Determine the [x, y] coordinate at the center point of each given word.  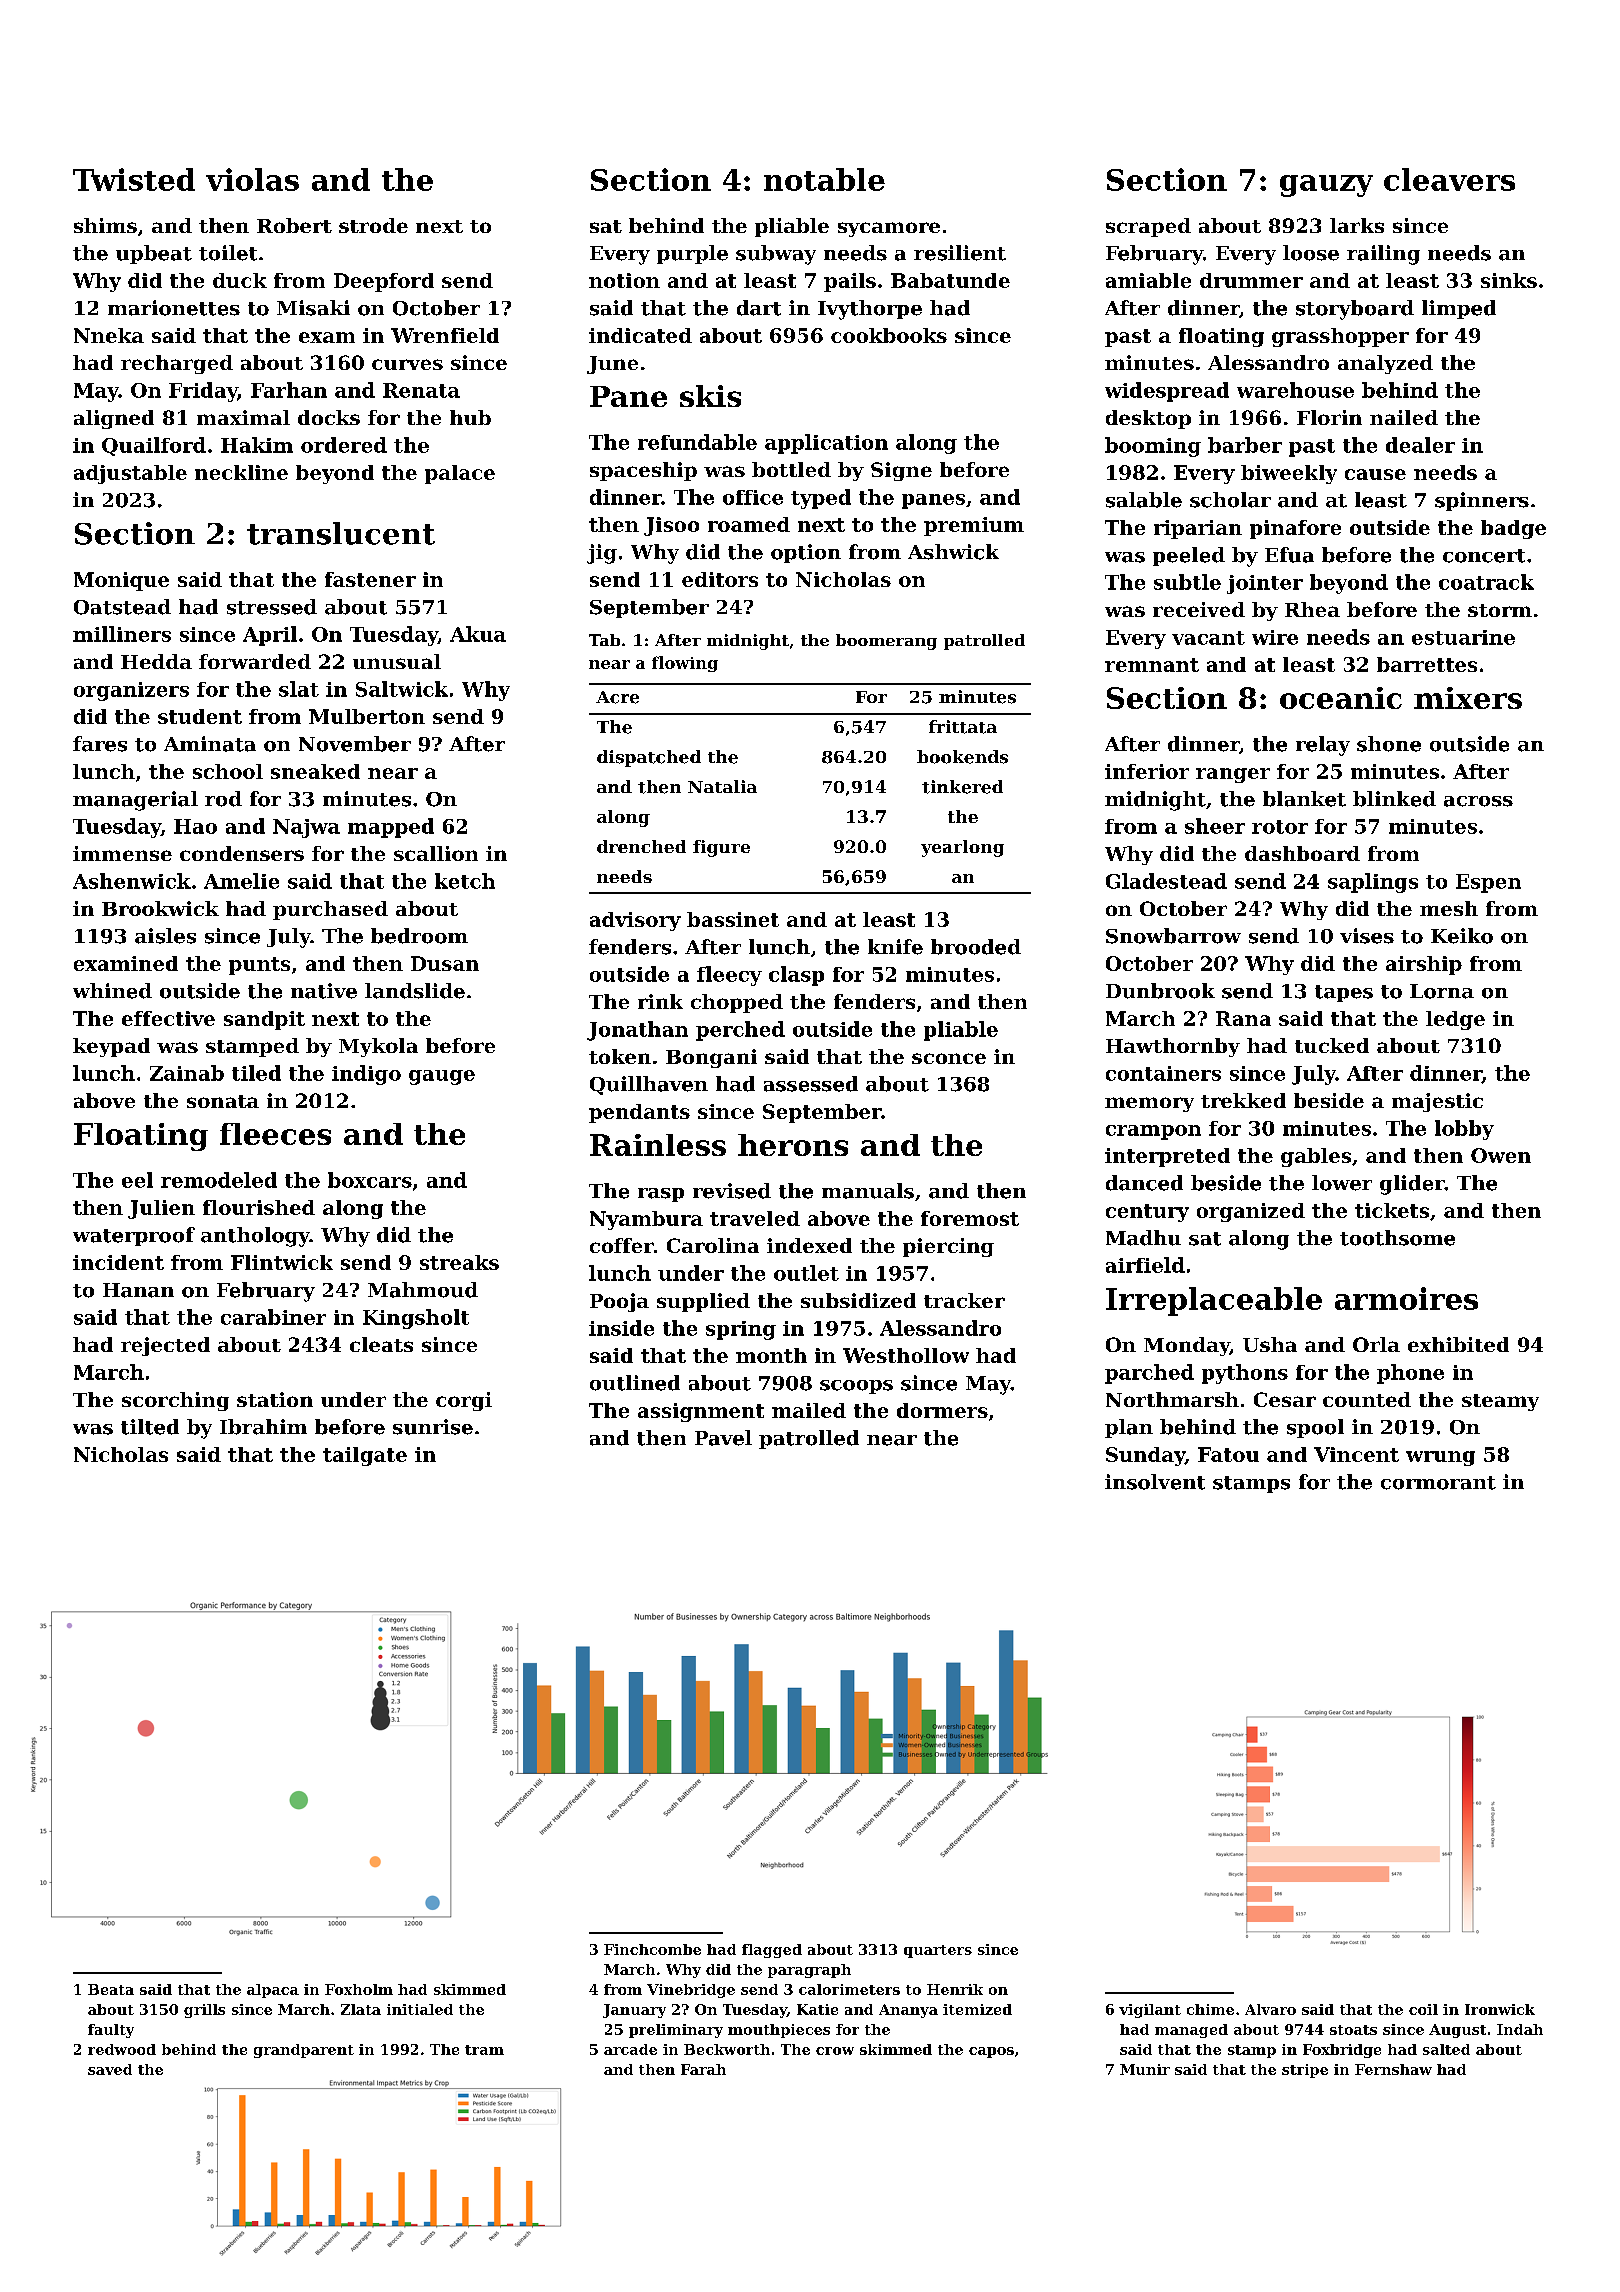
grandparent [304, 2051]
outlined [635, 1383]
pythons [1245, 1374]
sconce [949, 1058]
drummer [1251, 280]
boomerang [886, 642]
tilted [150, 1427]
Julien [161, 1209]
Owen [1501, 1155]
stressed [272, 607]
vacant [1208, 638]
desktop [1148, 419]
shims [105, 225]
